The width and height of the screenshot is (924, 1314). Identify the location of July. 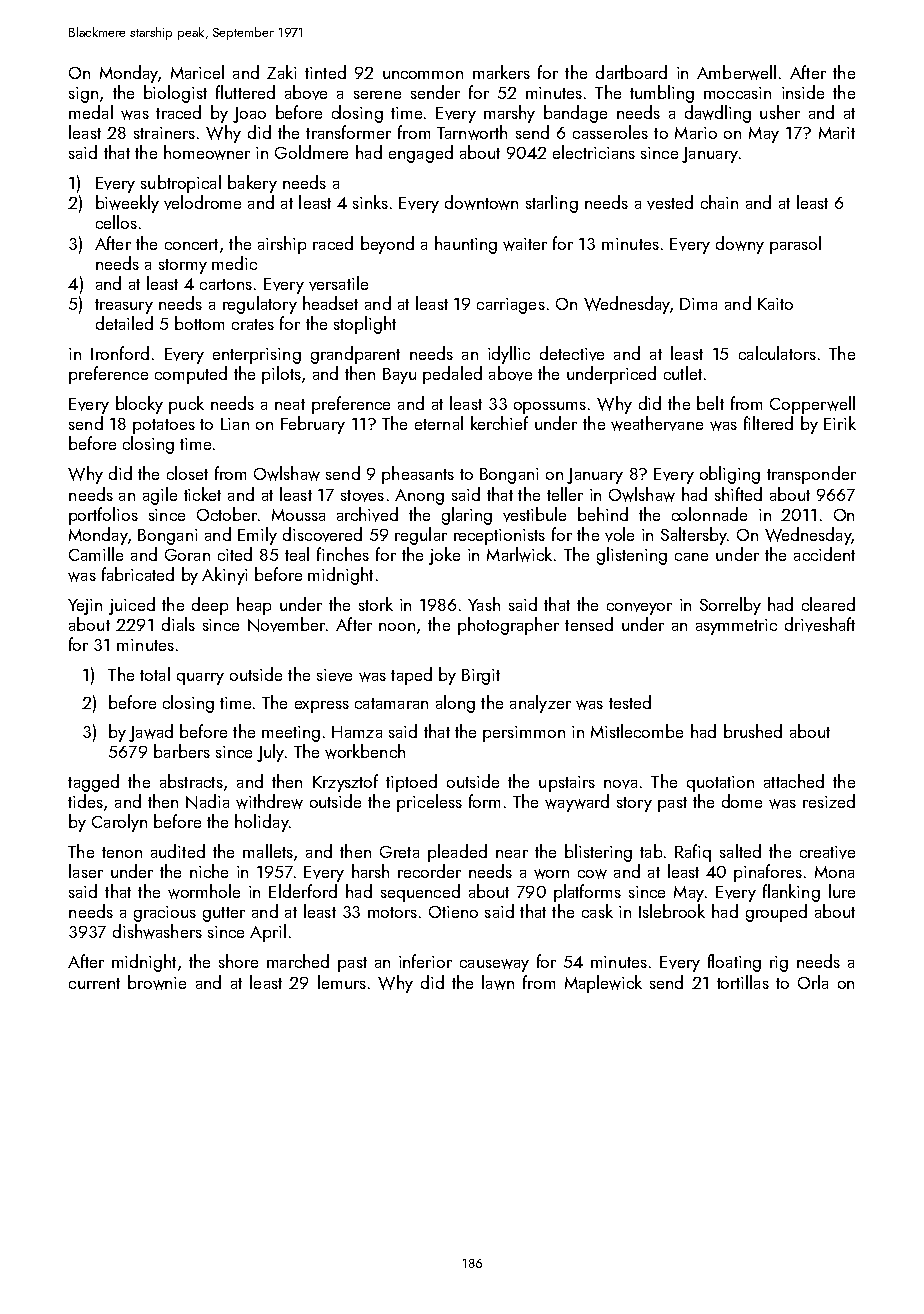
(270, 753).
